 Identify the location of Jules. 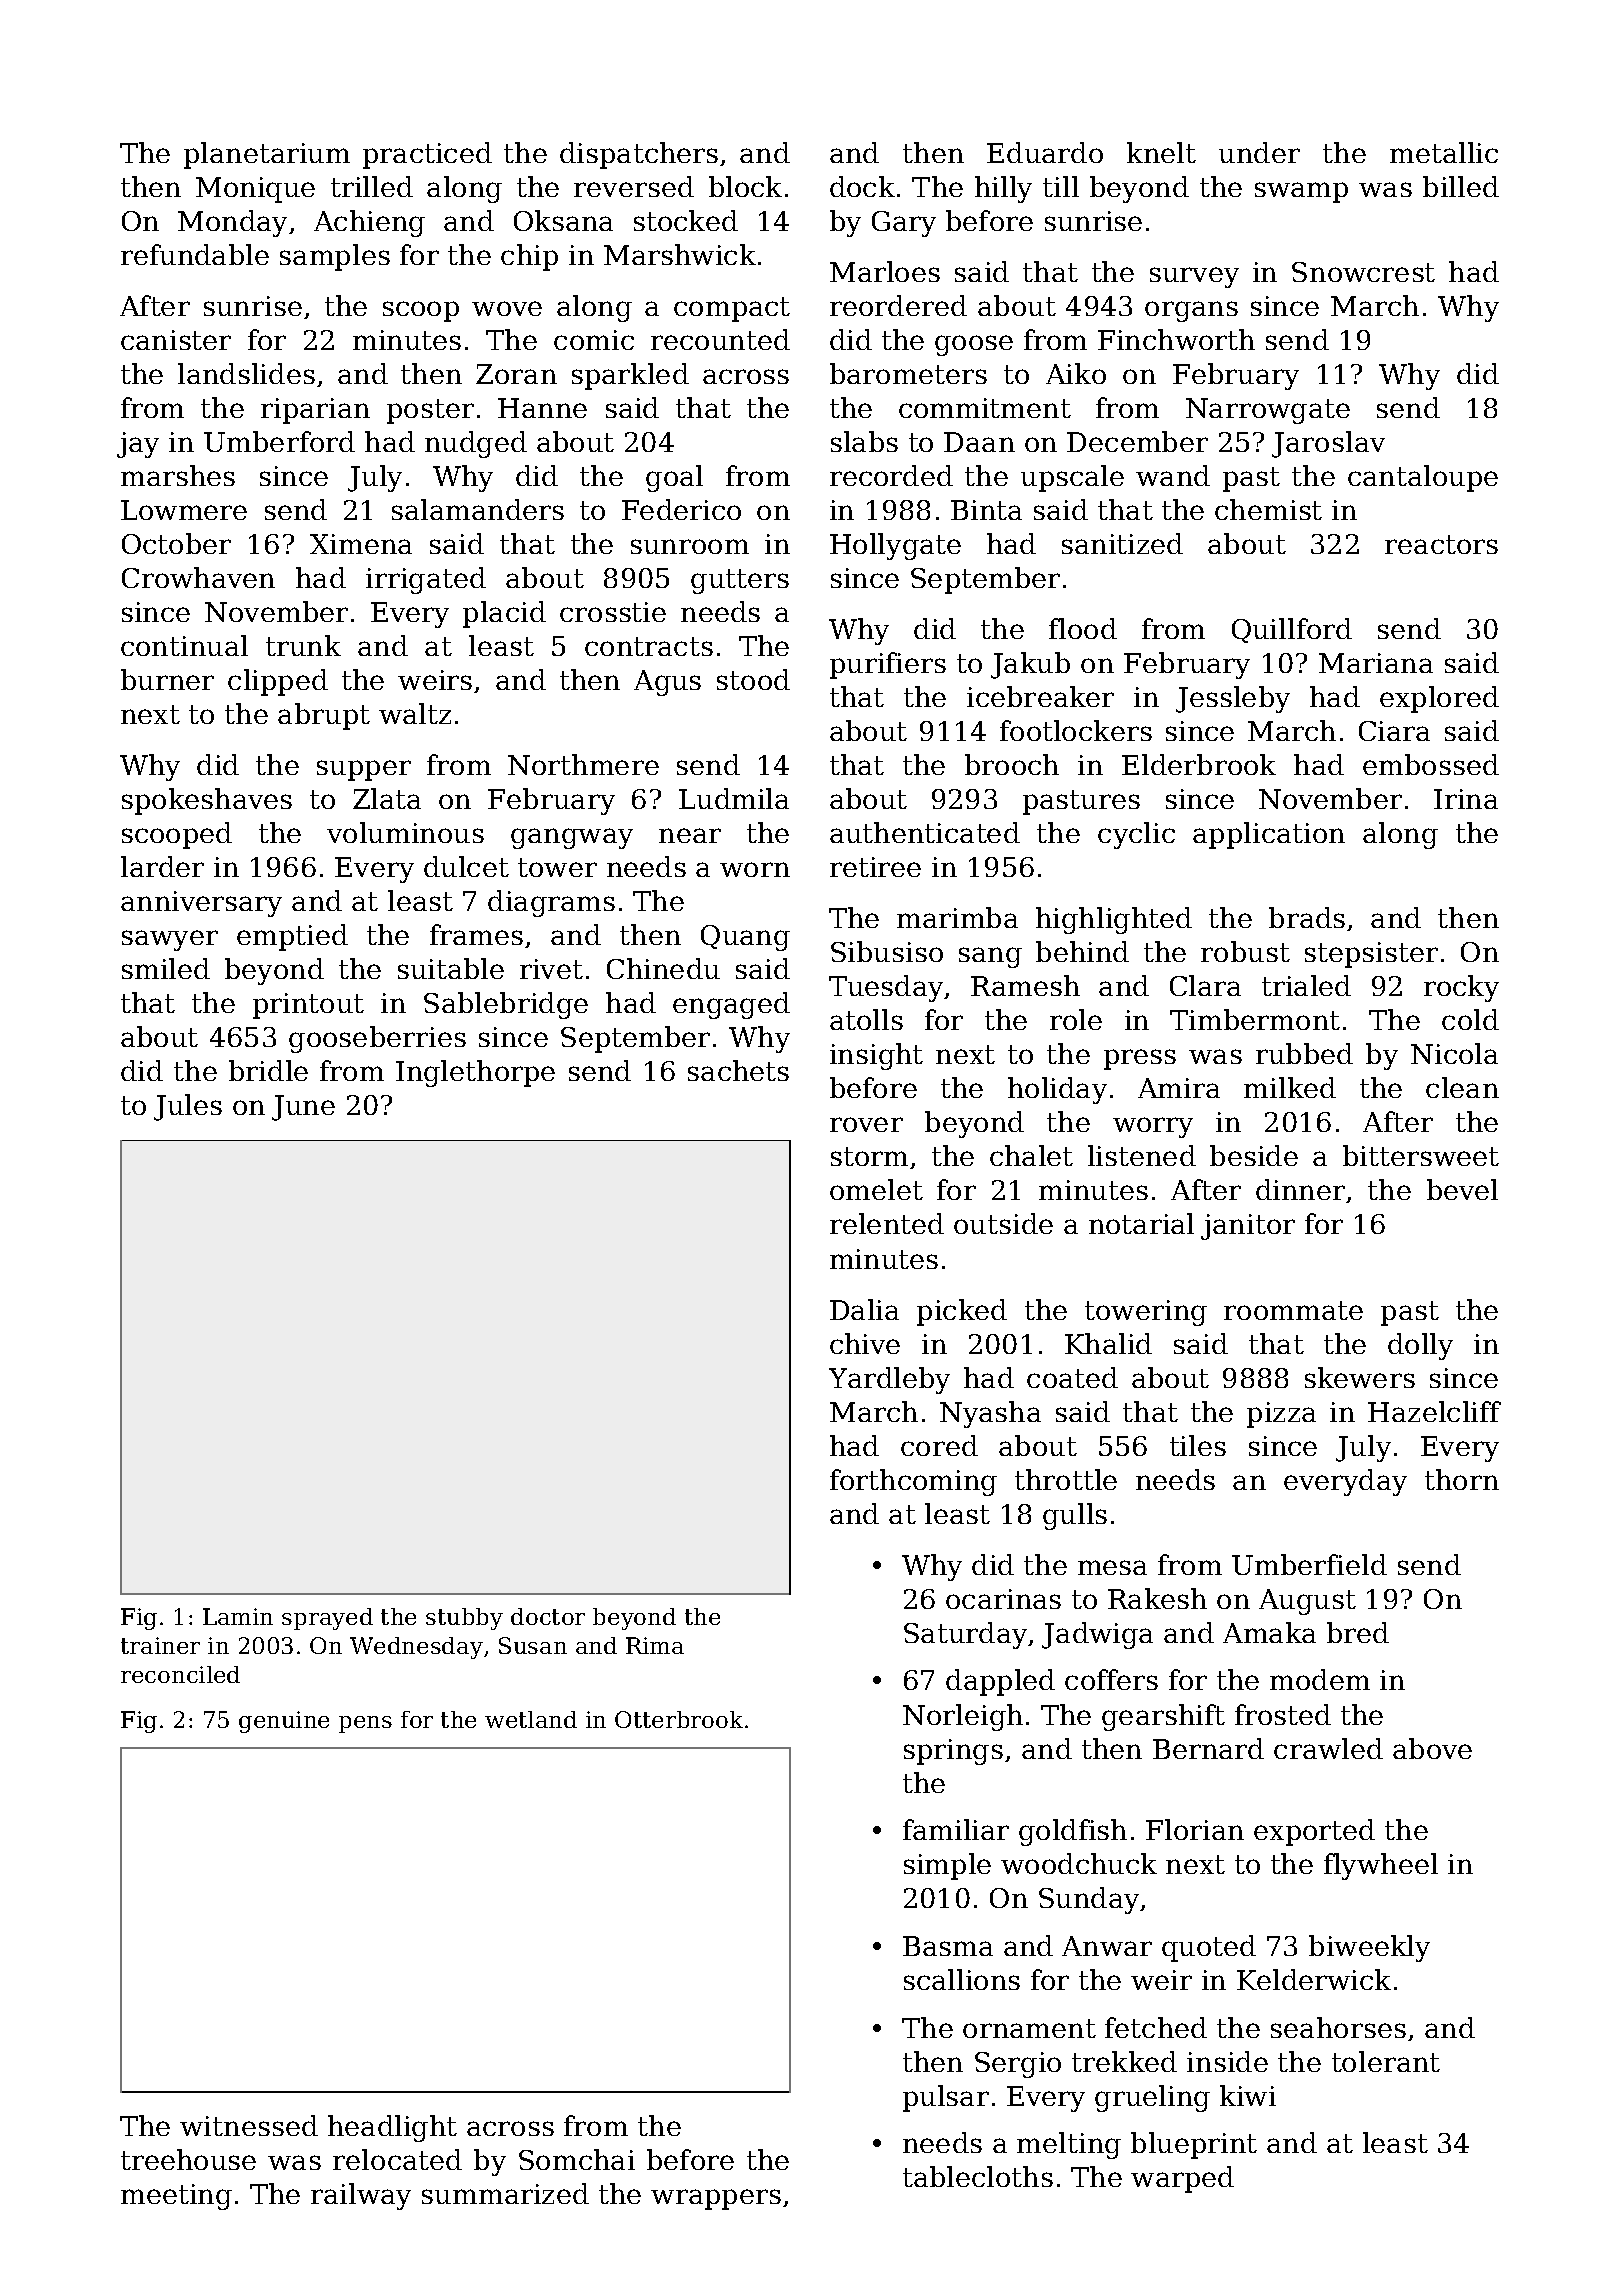
(188, 1107).
